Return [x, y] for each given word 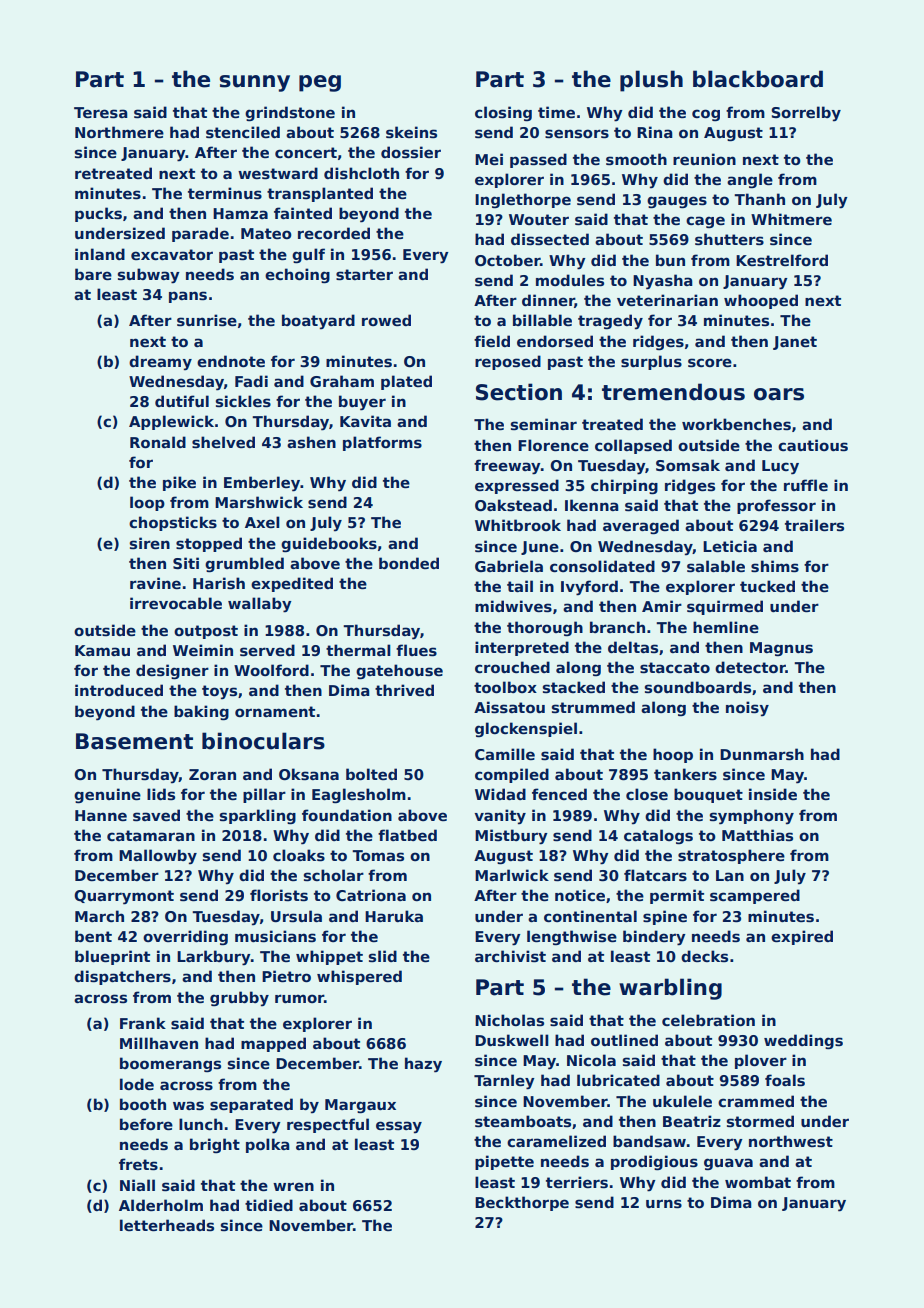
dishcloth [361, 173]
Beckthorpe [522, 1203]
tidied [269, 1205]
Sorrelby [806, 114]
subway [149, 276]
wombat [758, 1182]
